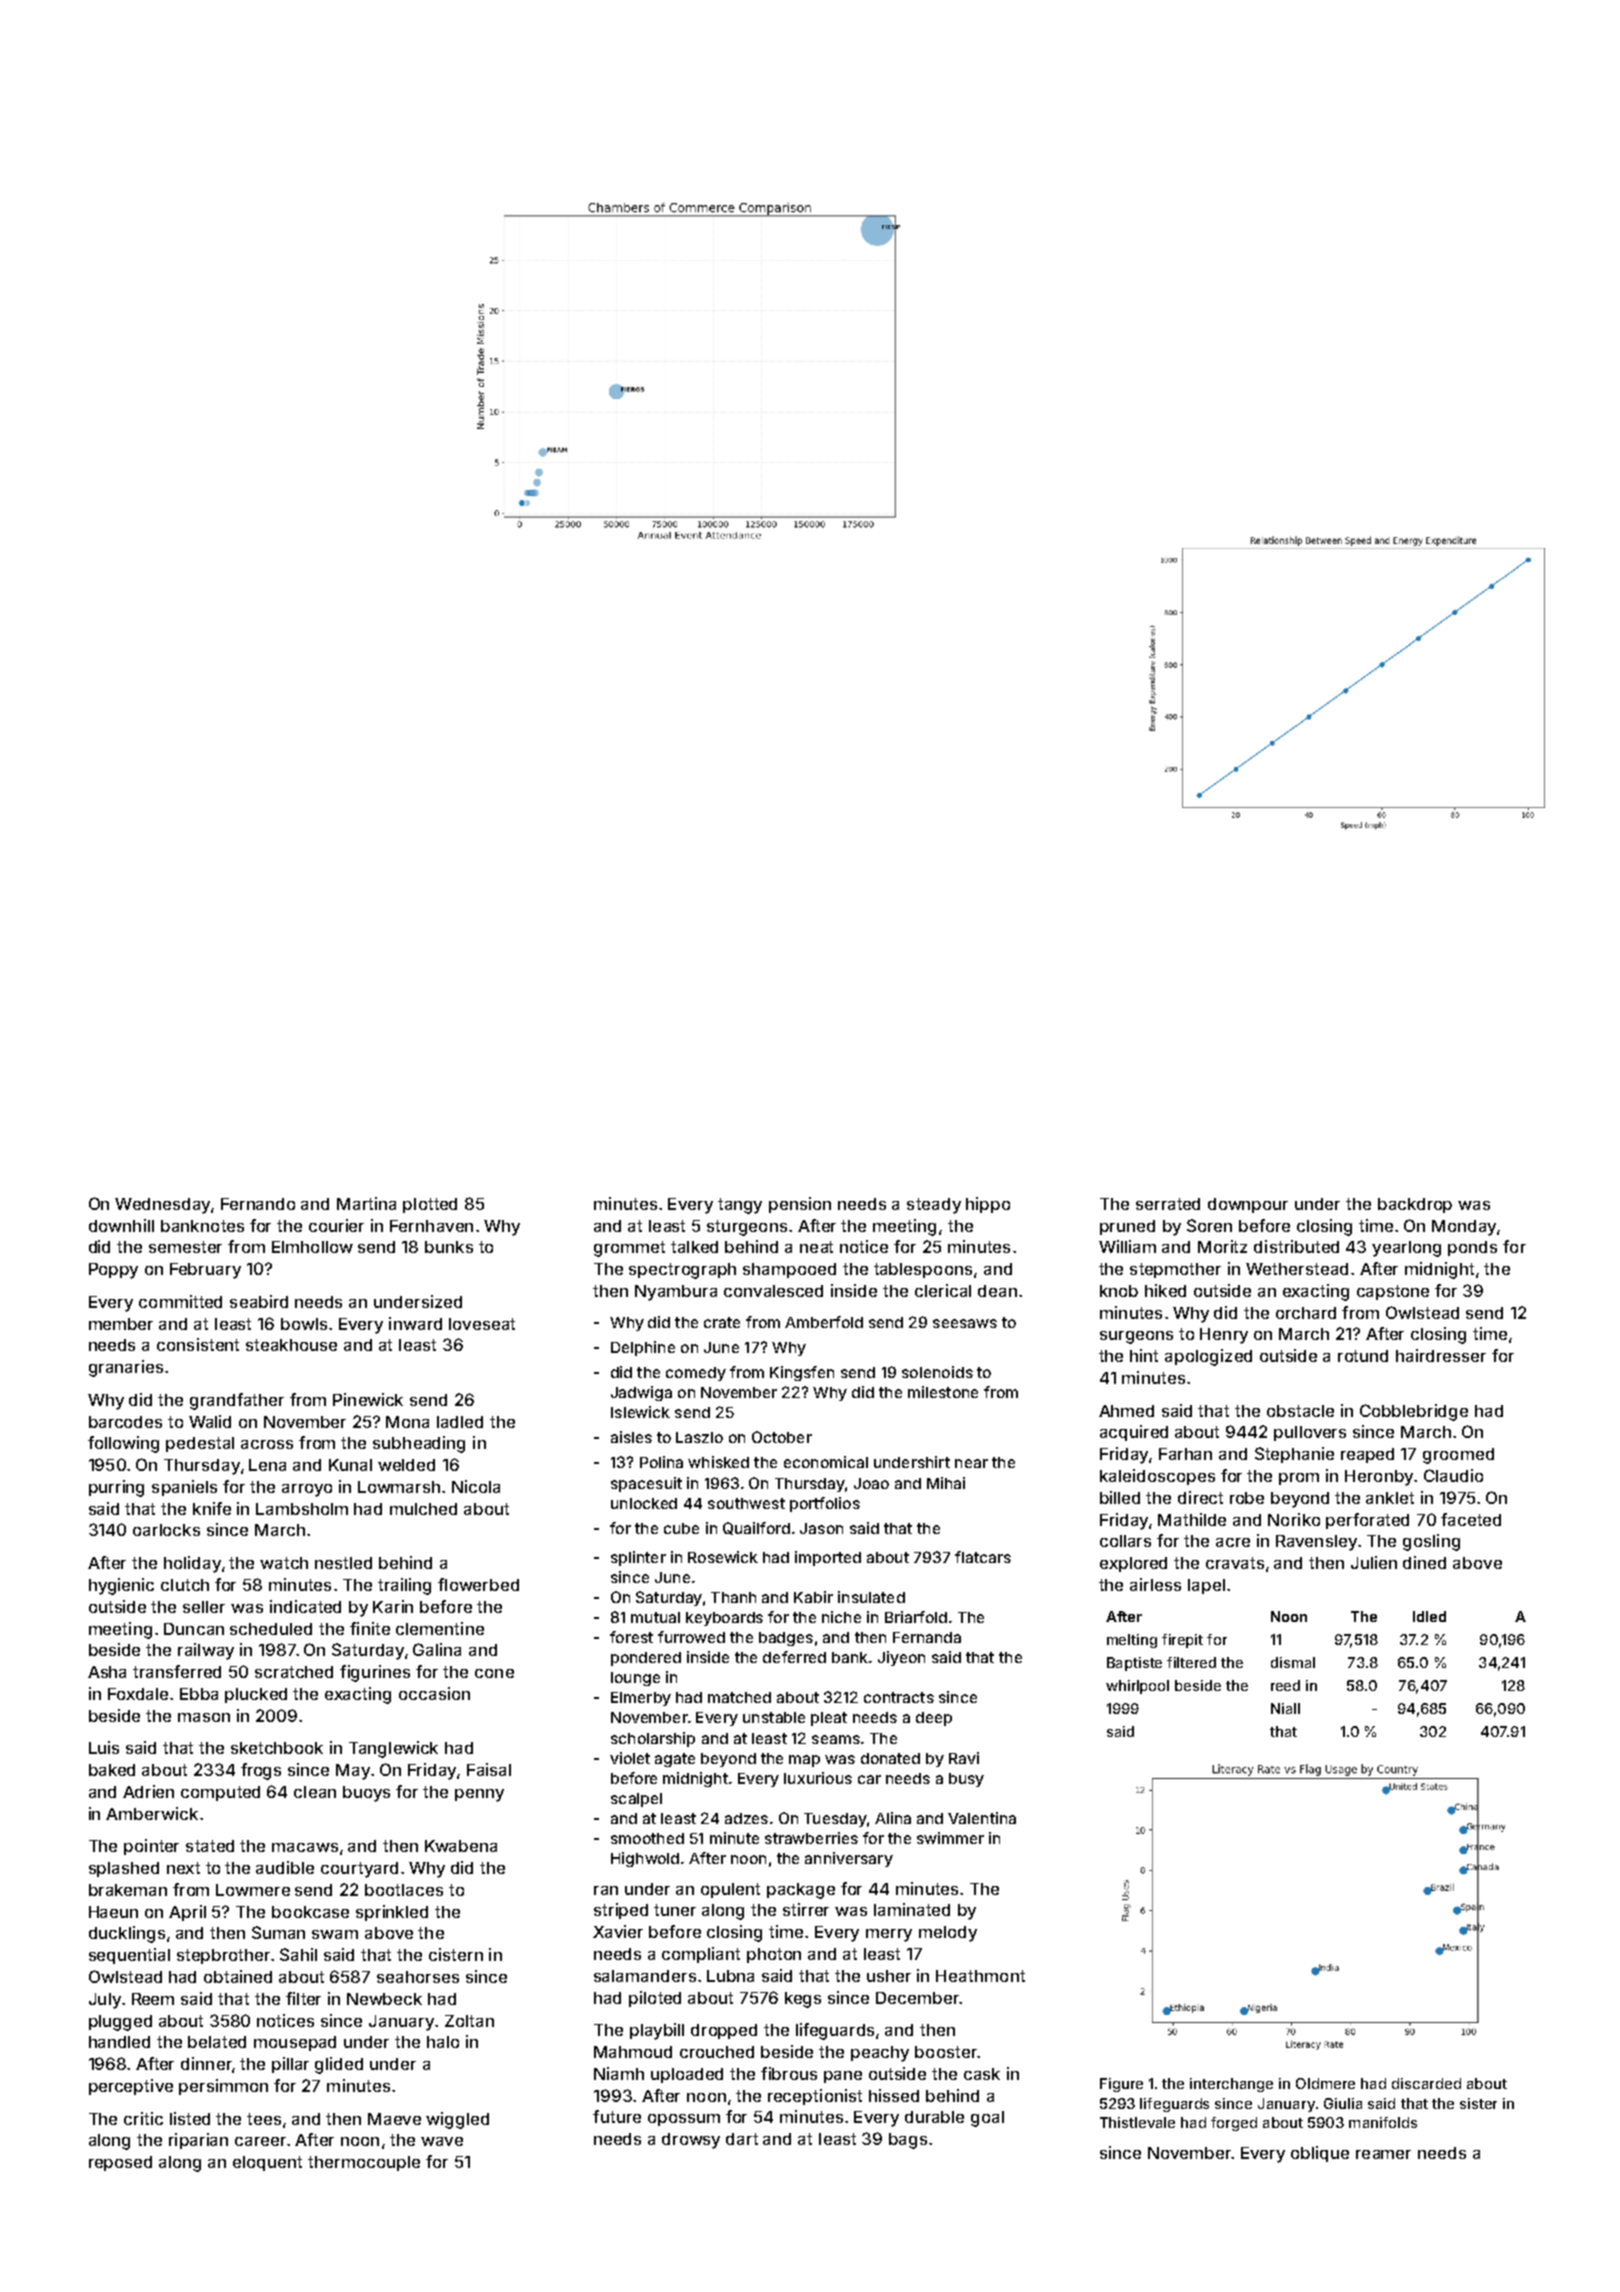  I want to click on tangy, so click(740, 1206).
